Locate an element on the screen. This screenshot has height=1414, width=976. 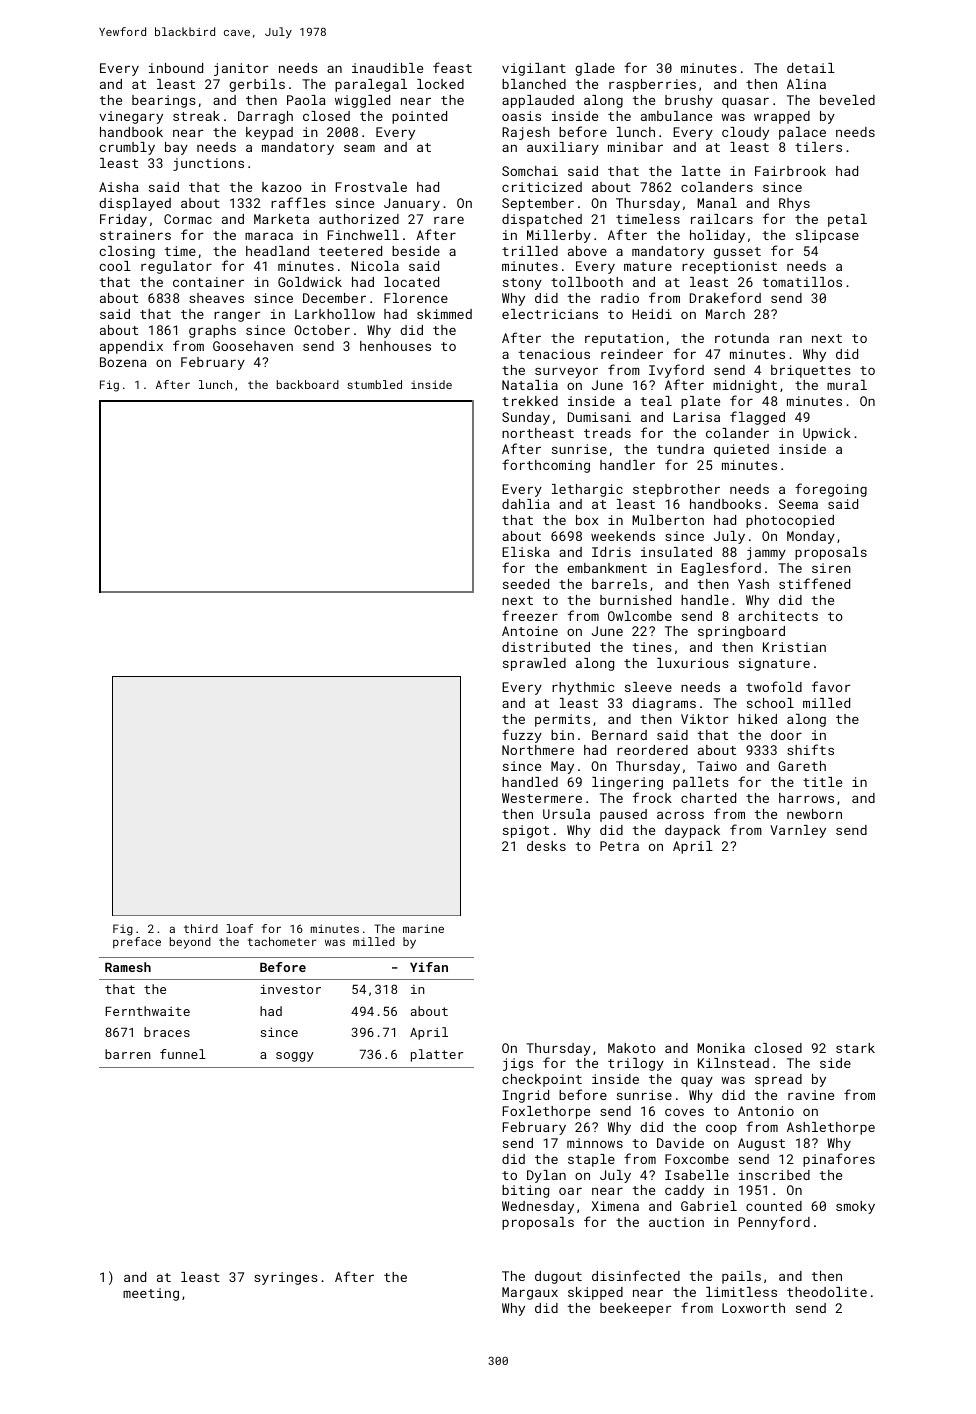
inbound is located at coordinates (176, 68).
